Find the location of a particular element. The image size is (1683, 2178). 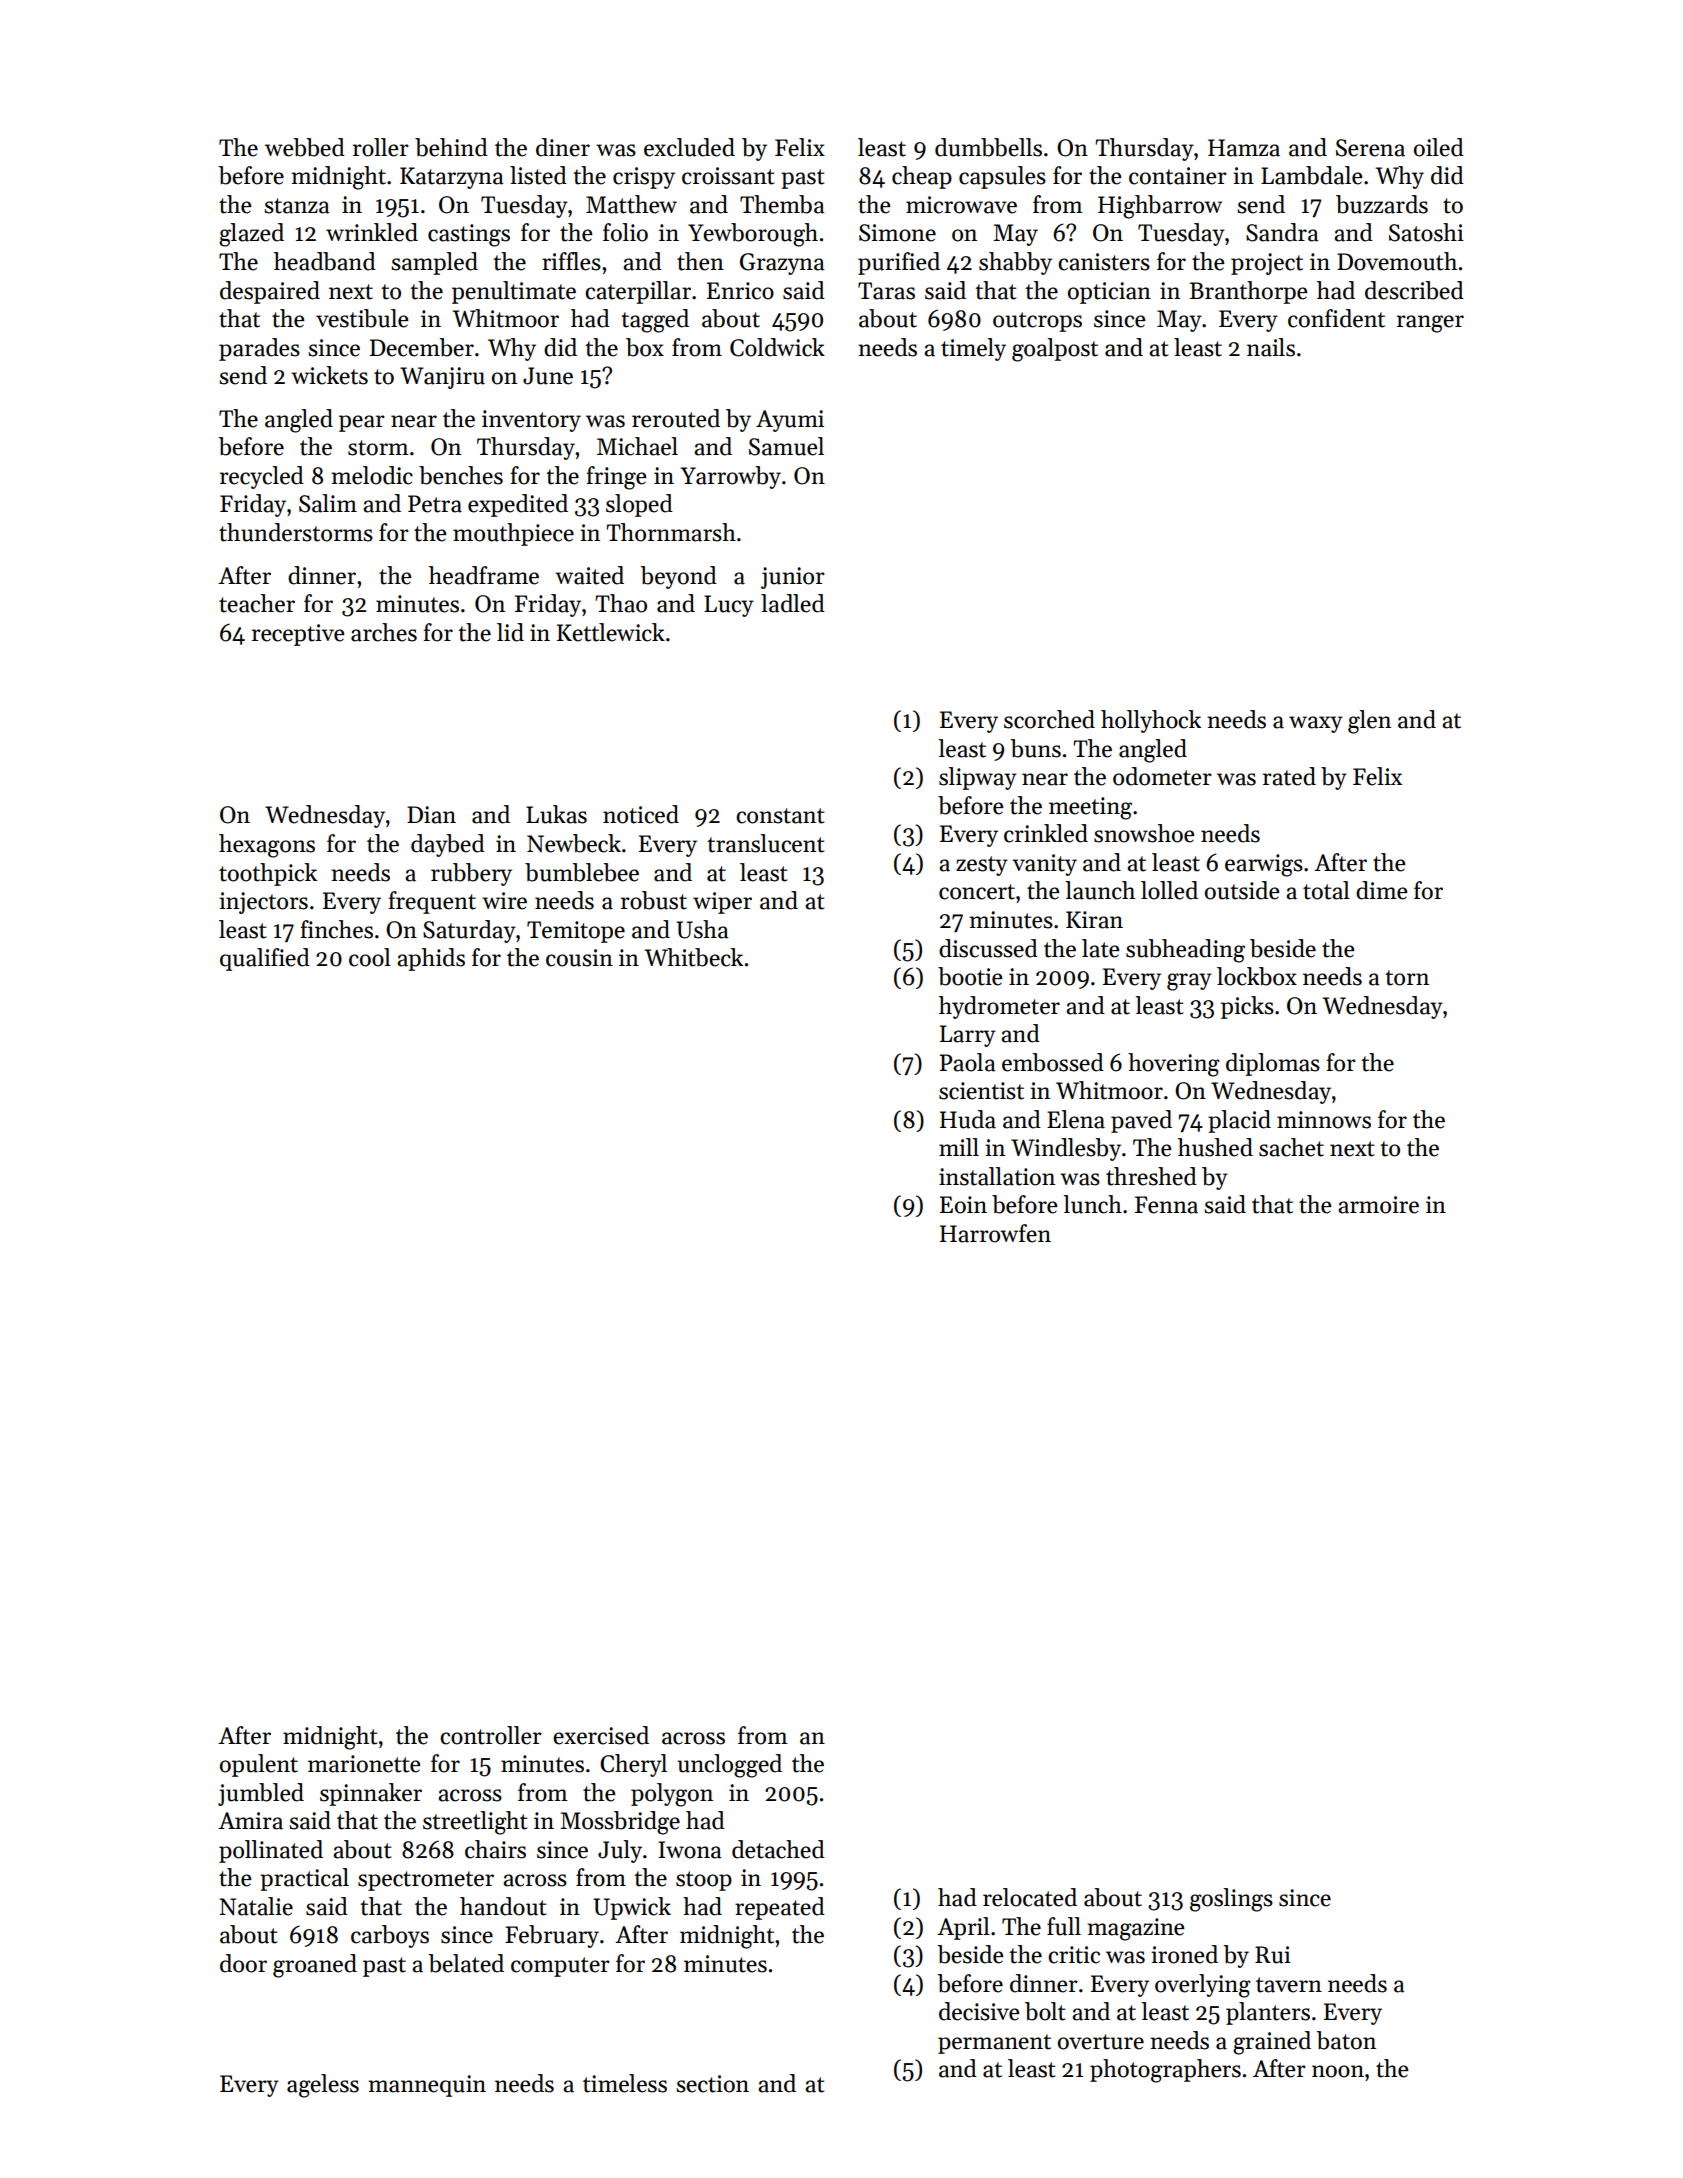

aphids is located at coordinates (431, 959).
